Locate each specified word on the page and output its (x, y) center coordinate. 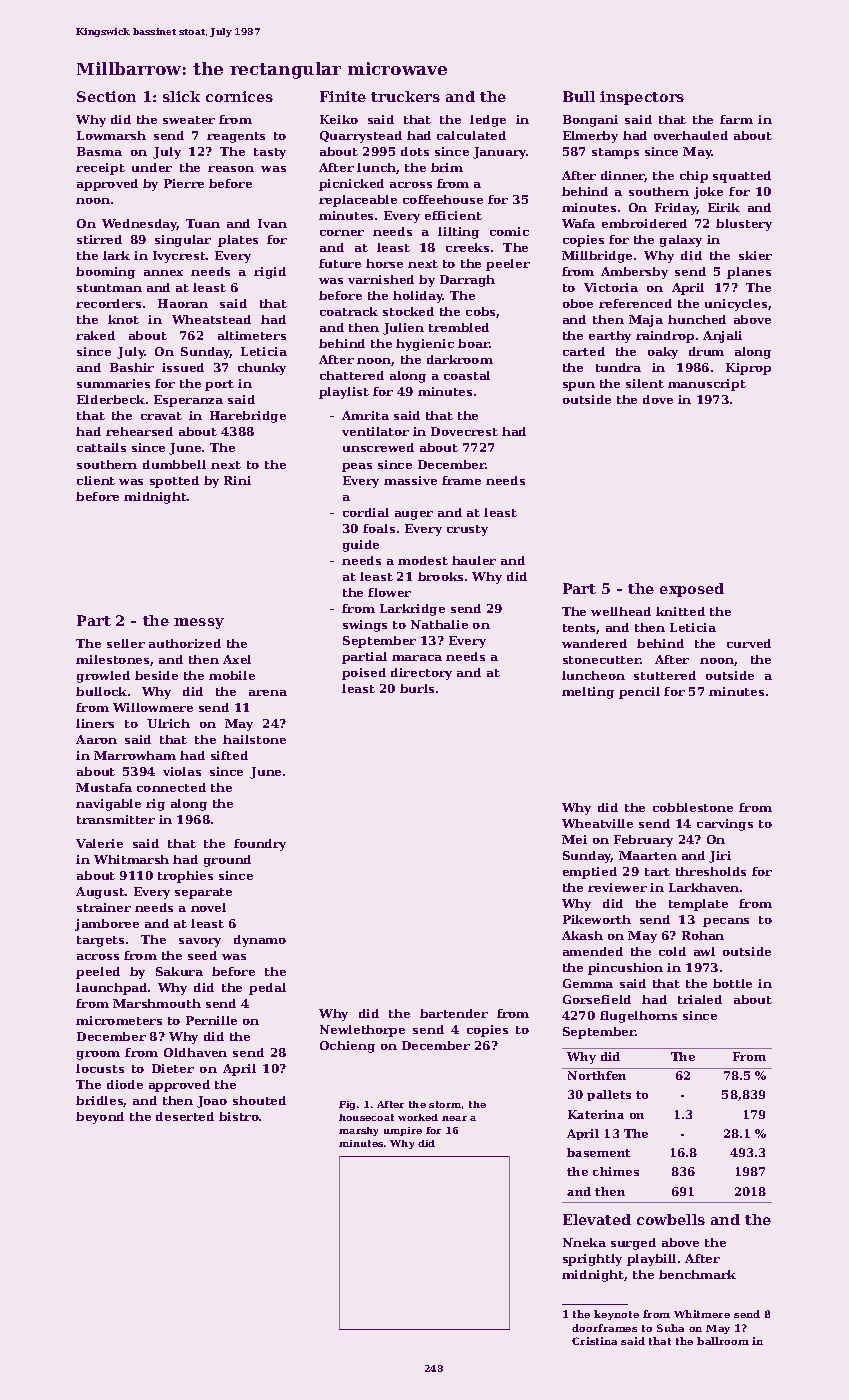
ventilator (375, 431)
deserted (185, 1116)
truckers (405, 96)
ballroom (723, 1341)
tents (580, 629)
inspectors (642, 98)
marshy (358, 1131)
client (96, 480)
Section (106, 96)
